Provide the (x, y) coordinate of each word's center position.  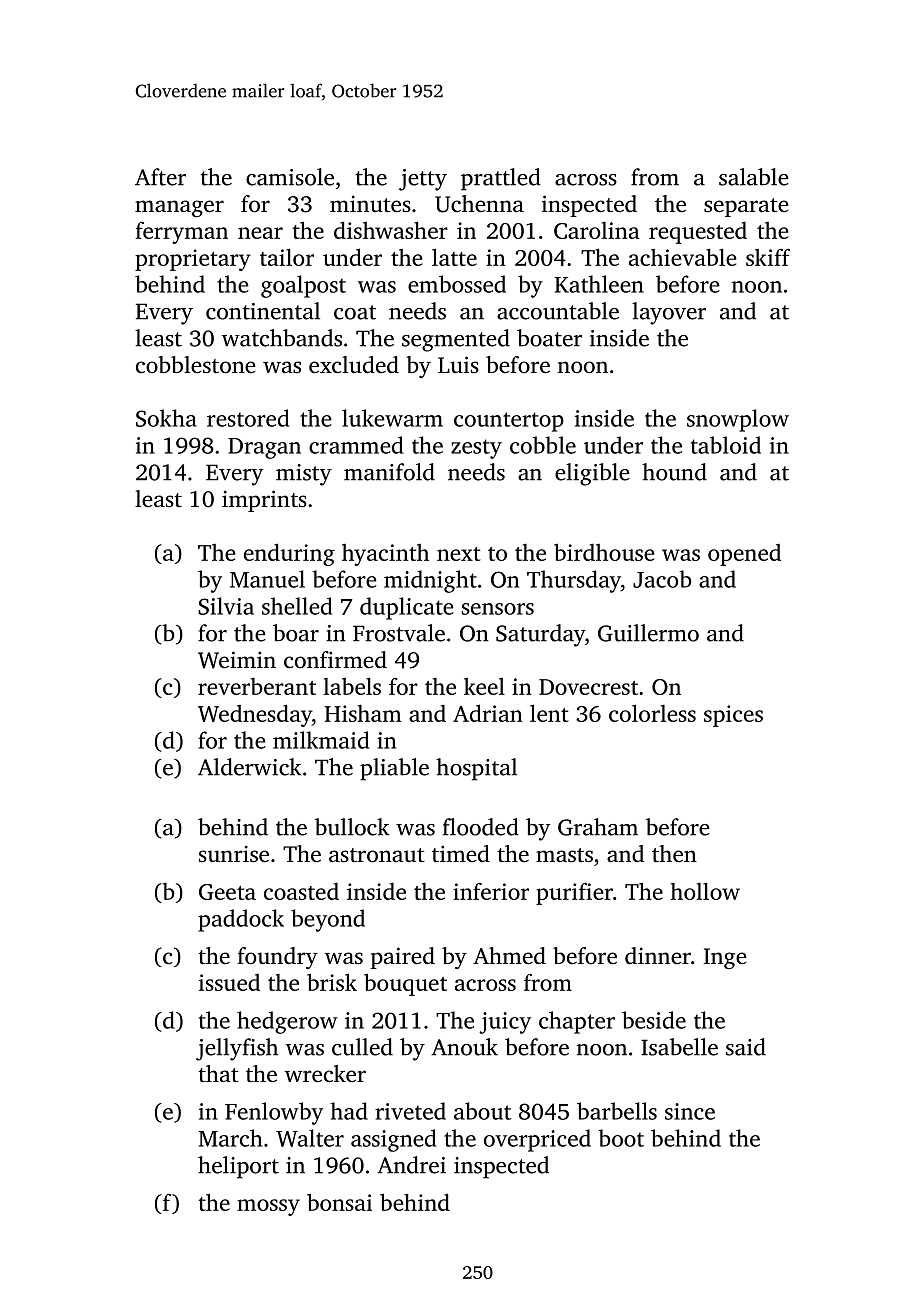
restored (248, 418)
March (230, 1138)
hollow (705, 891)
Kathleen (599, 284)
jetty (423, 180)
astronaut (377, 855)
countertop (509, 422)
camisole (290, 177)
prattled (501, 179)
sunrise (234, 854)
